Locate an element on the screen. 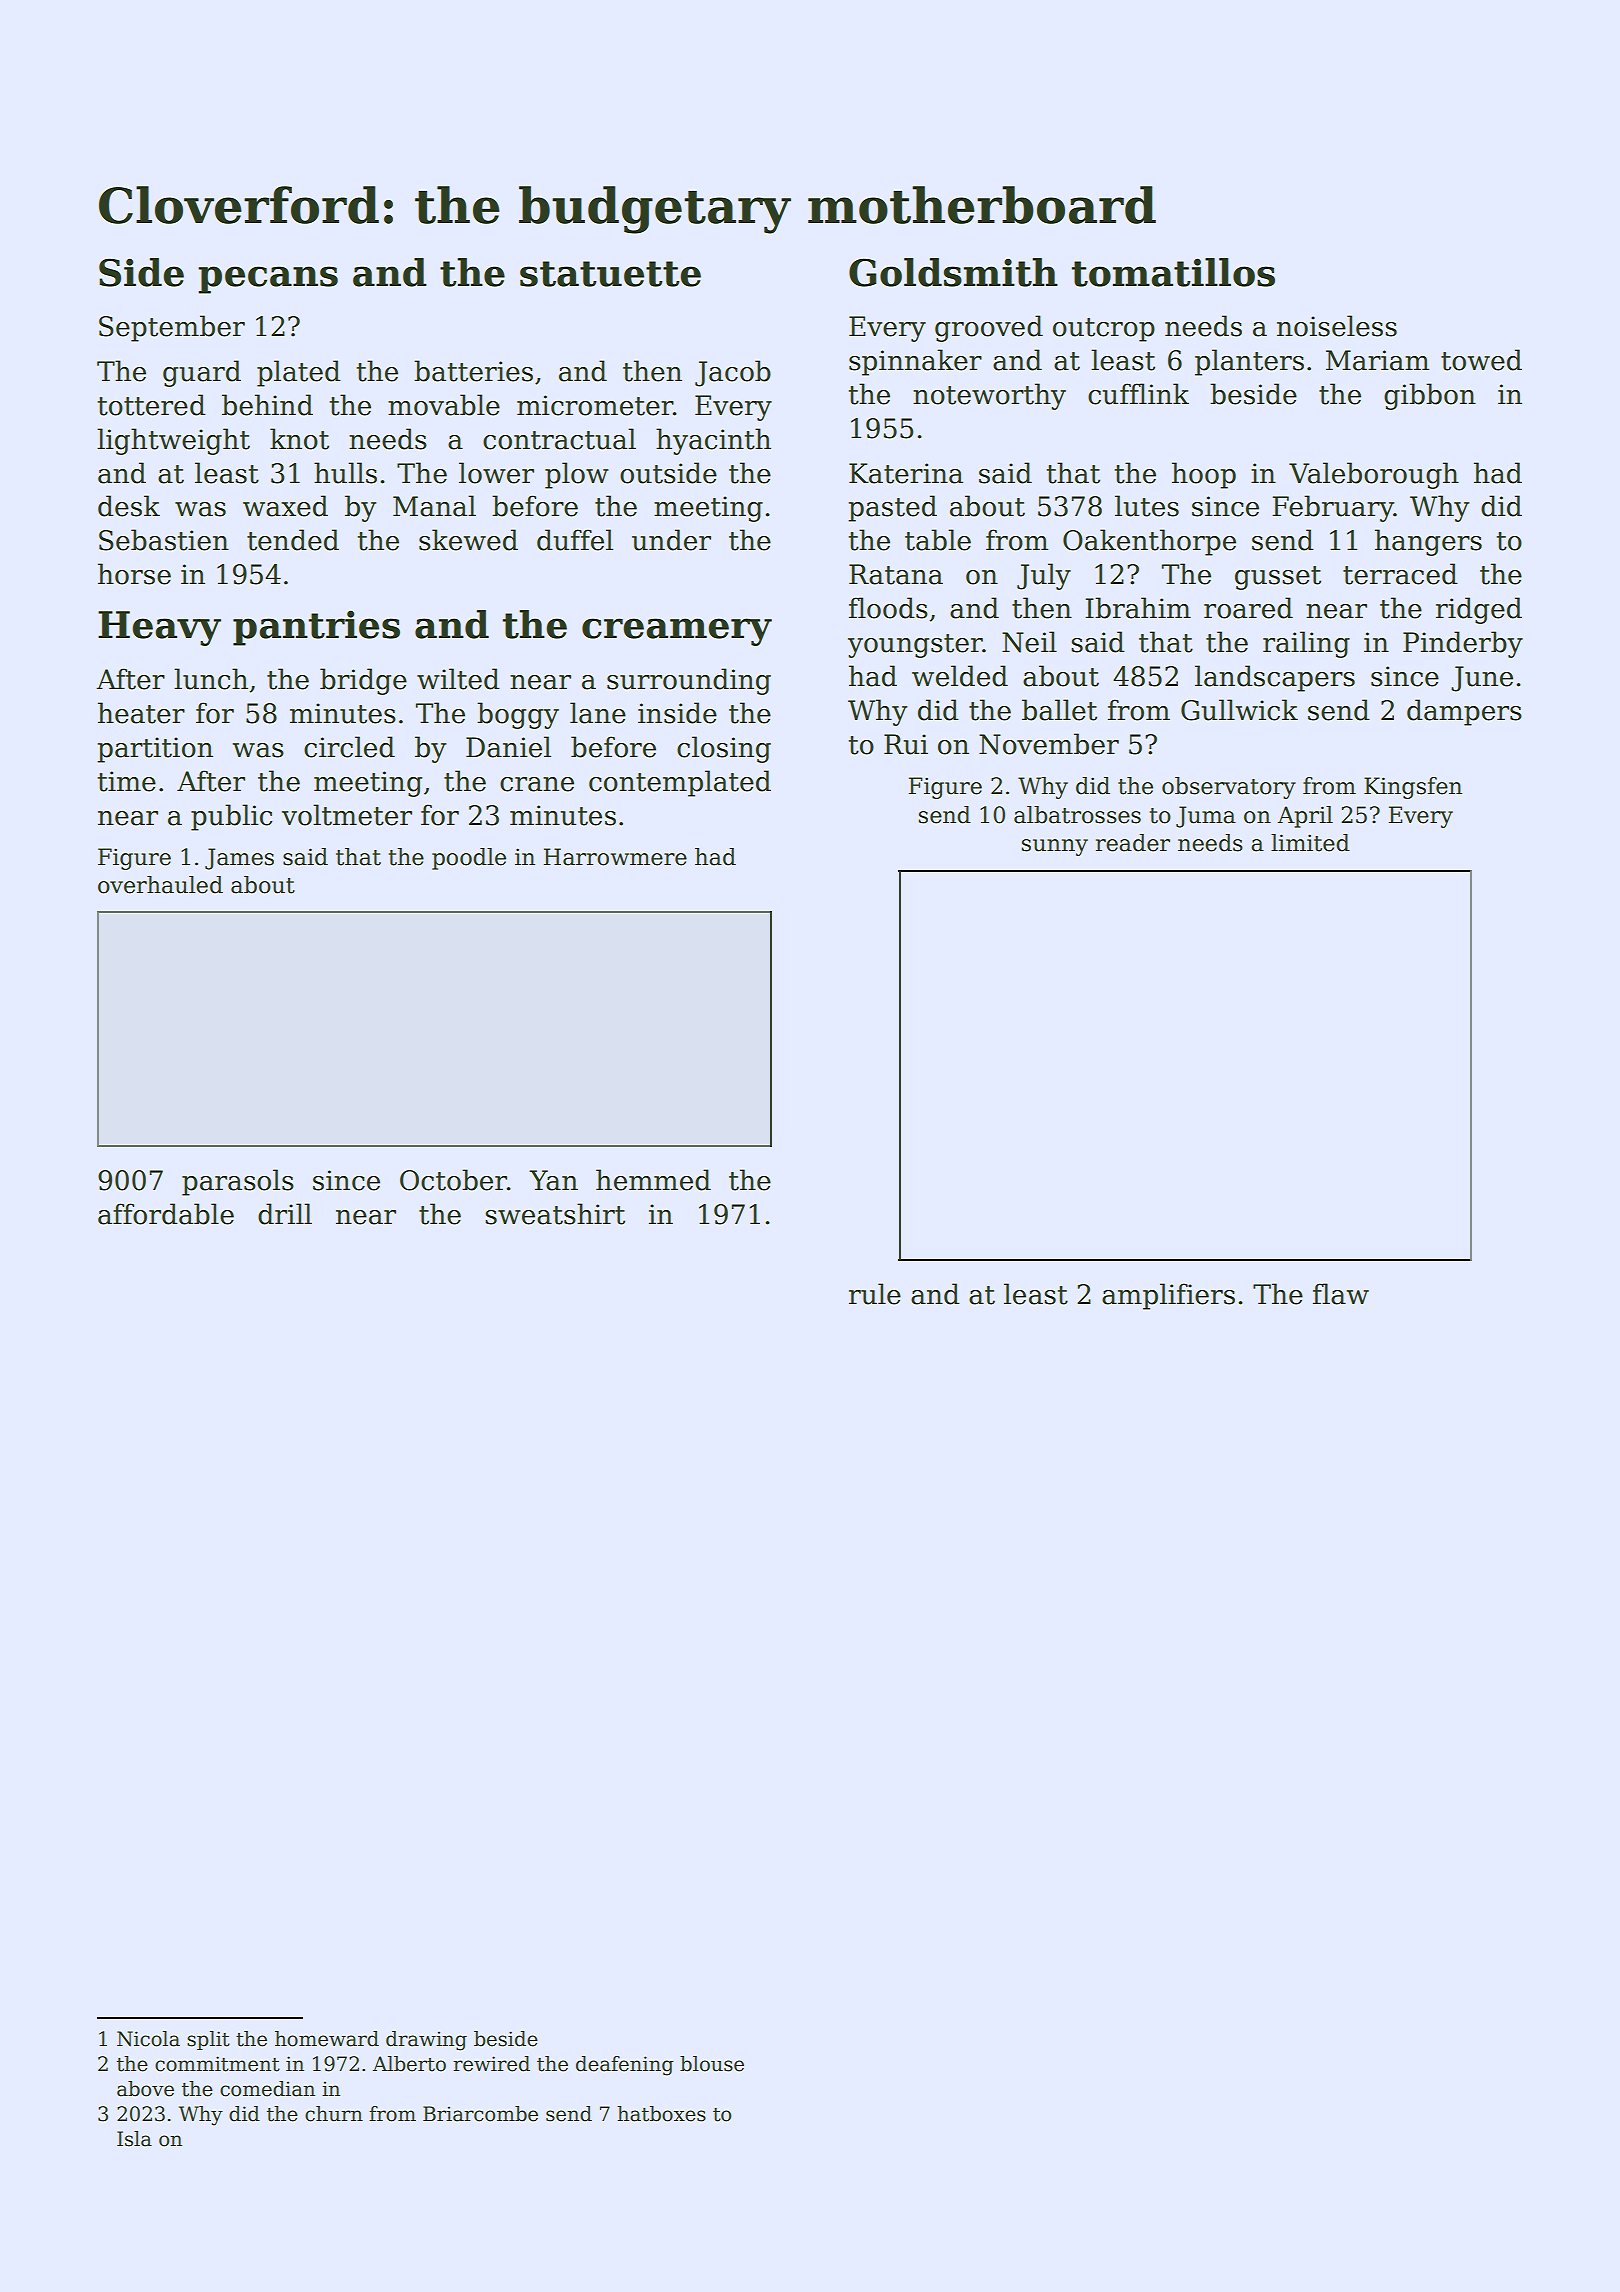 The width and height of the screenshot is (1620, 2292). July is located at coordinates (1044, 576).
